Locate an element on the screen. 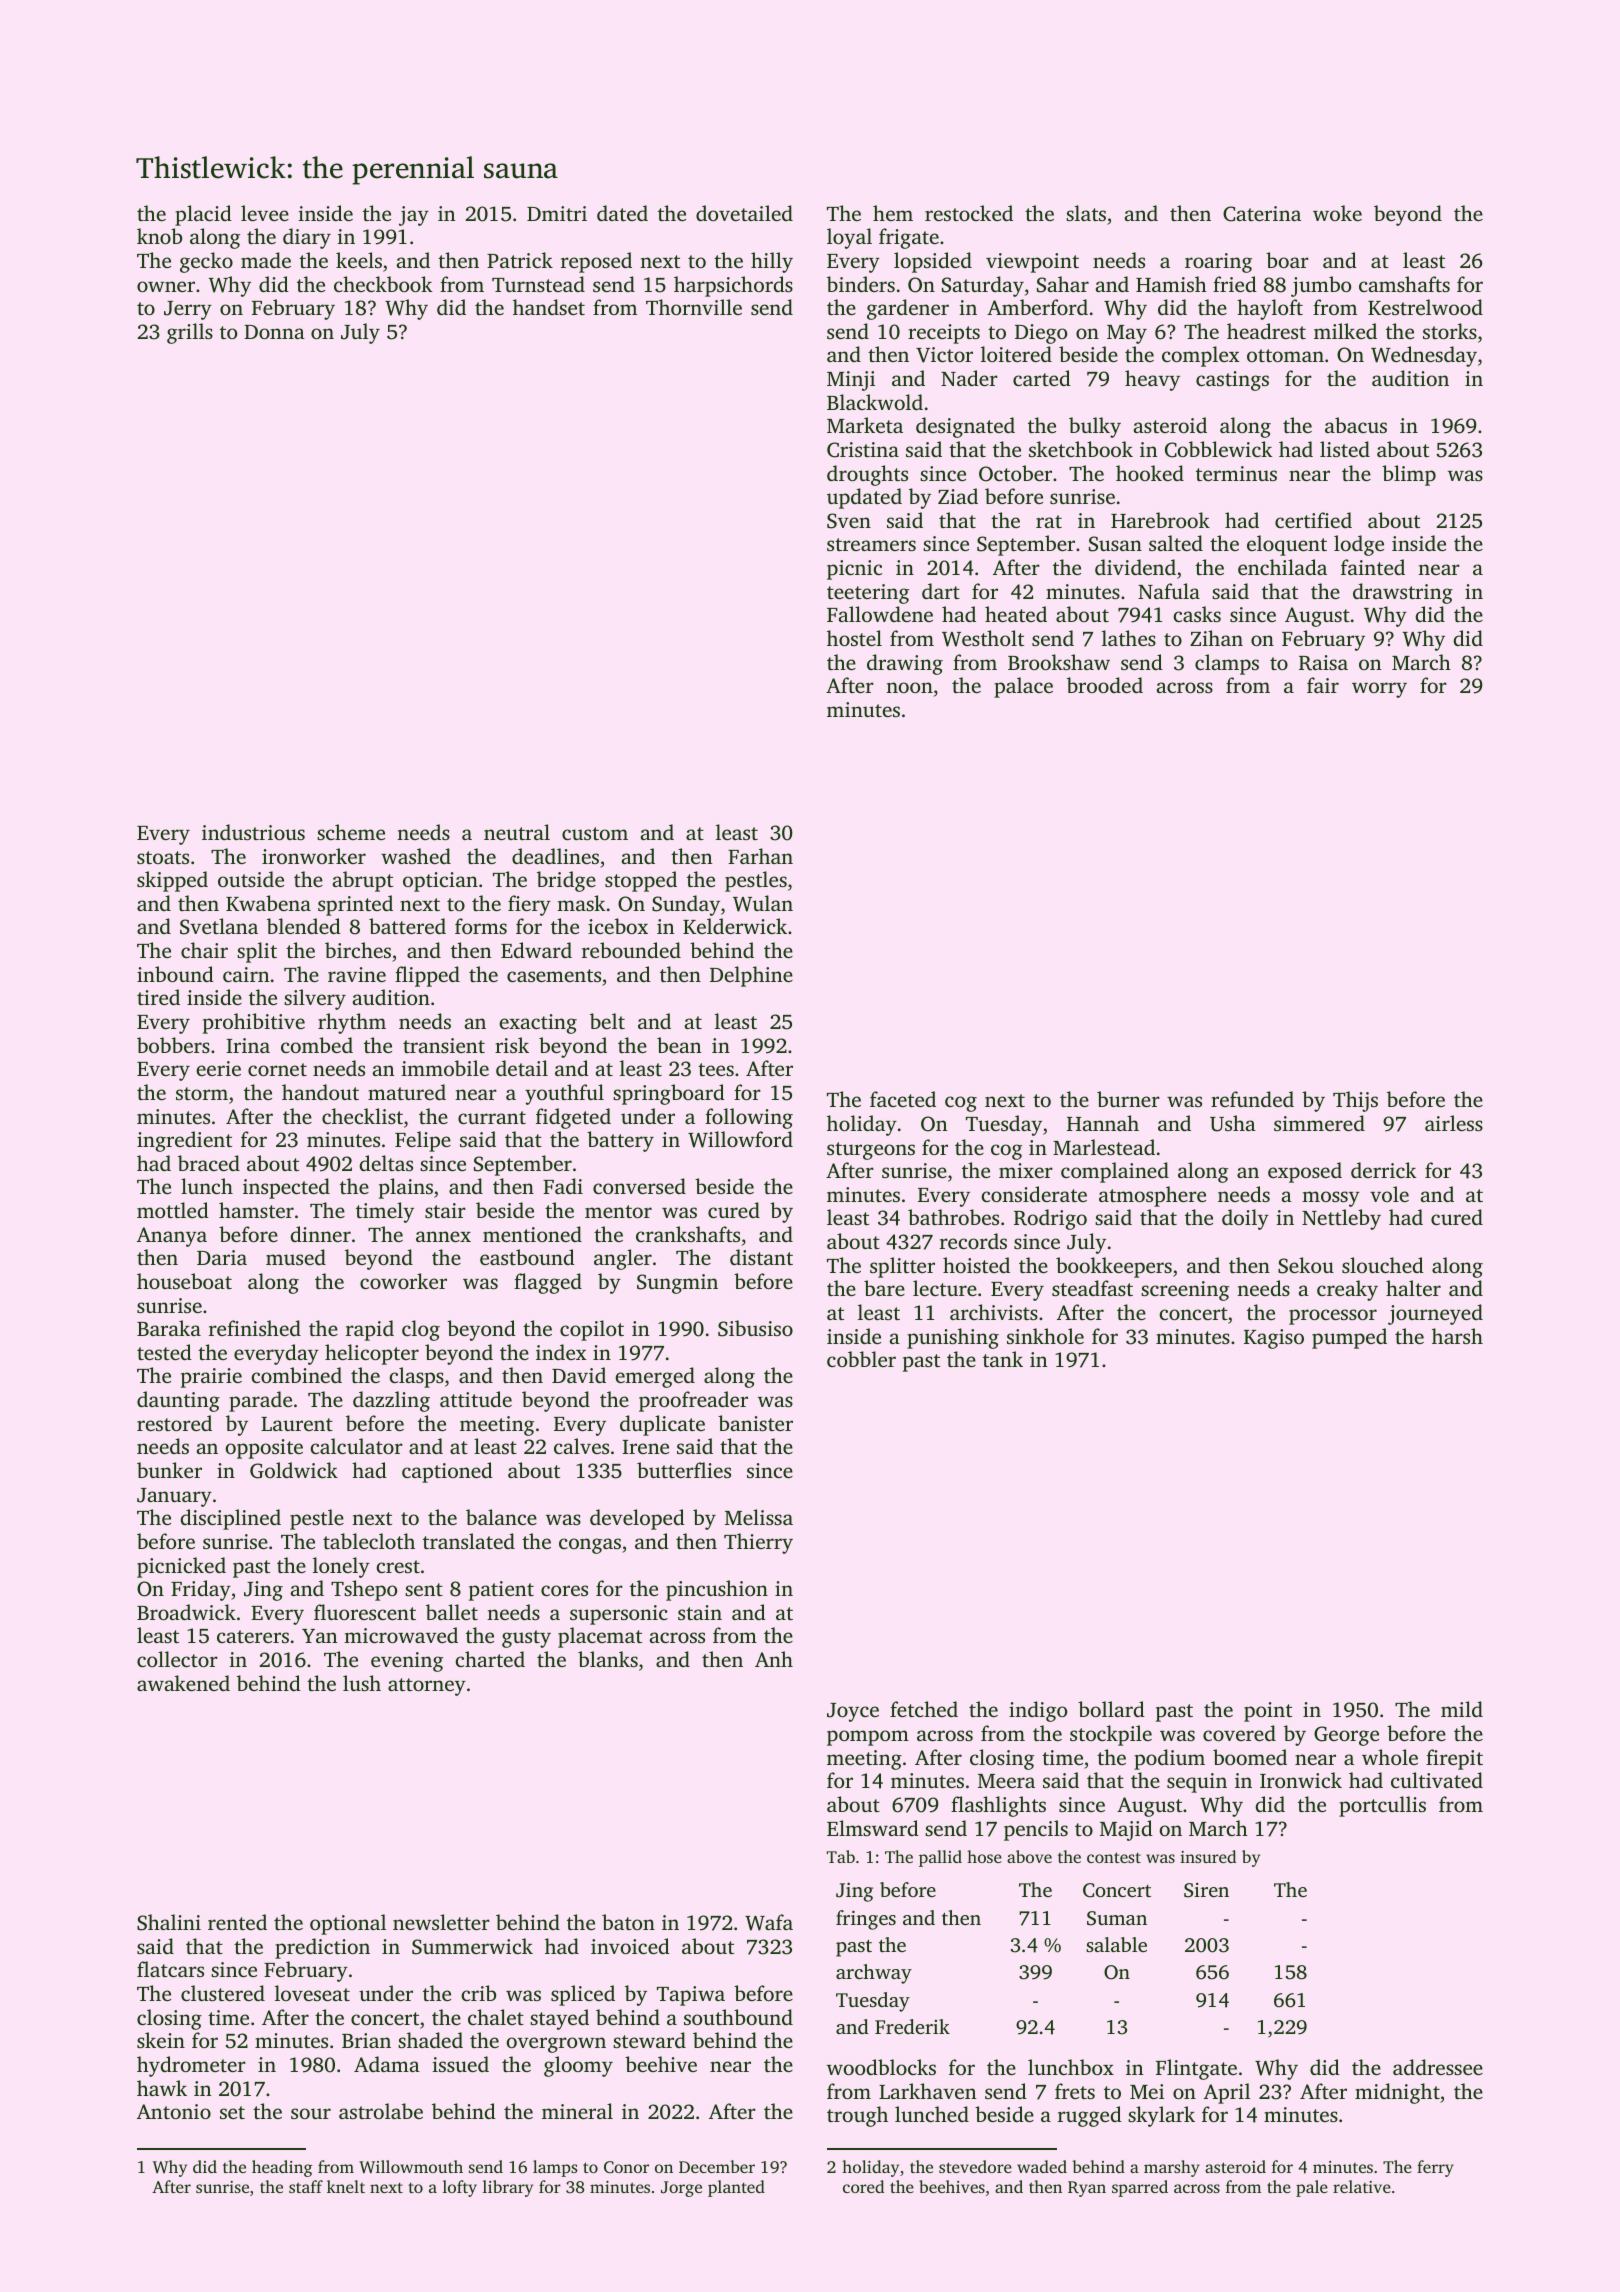 The image size is (1620, 2292). Thornville is located at coordinates (694, 307).
